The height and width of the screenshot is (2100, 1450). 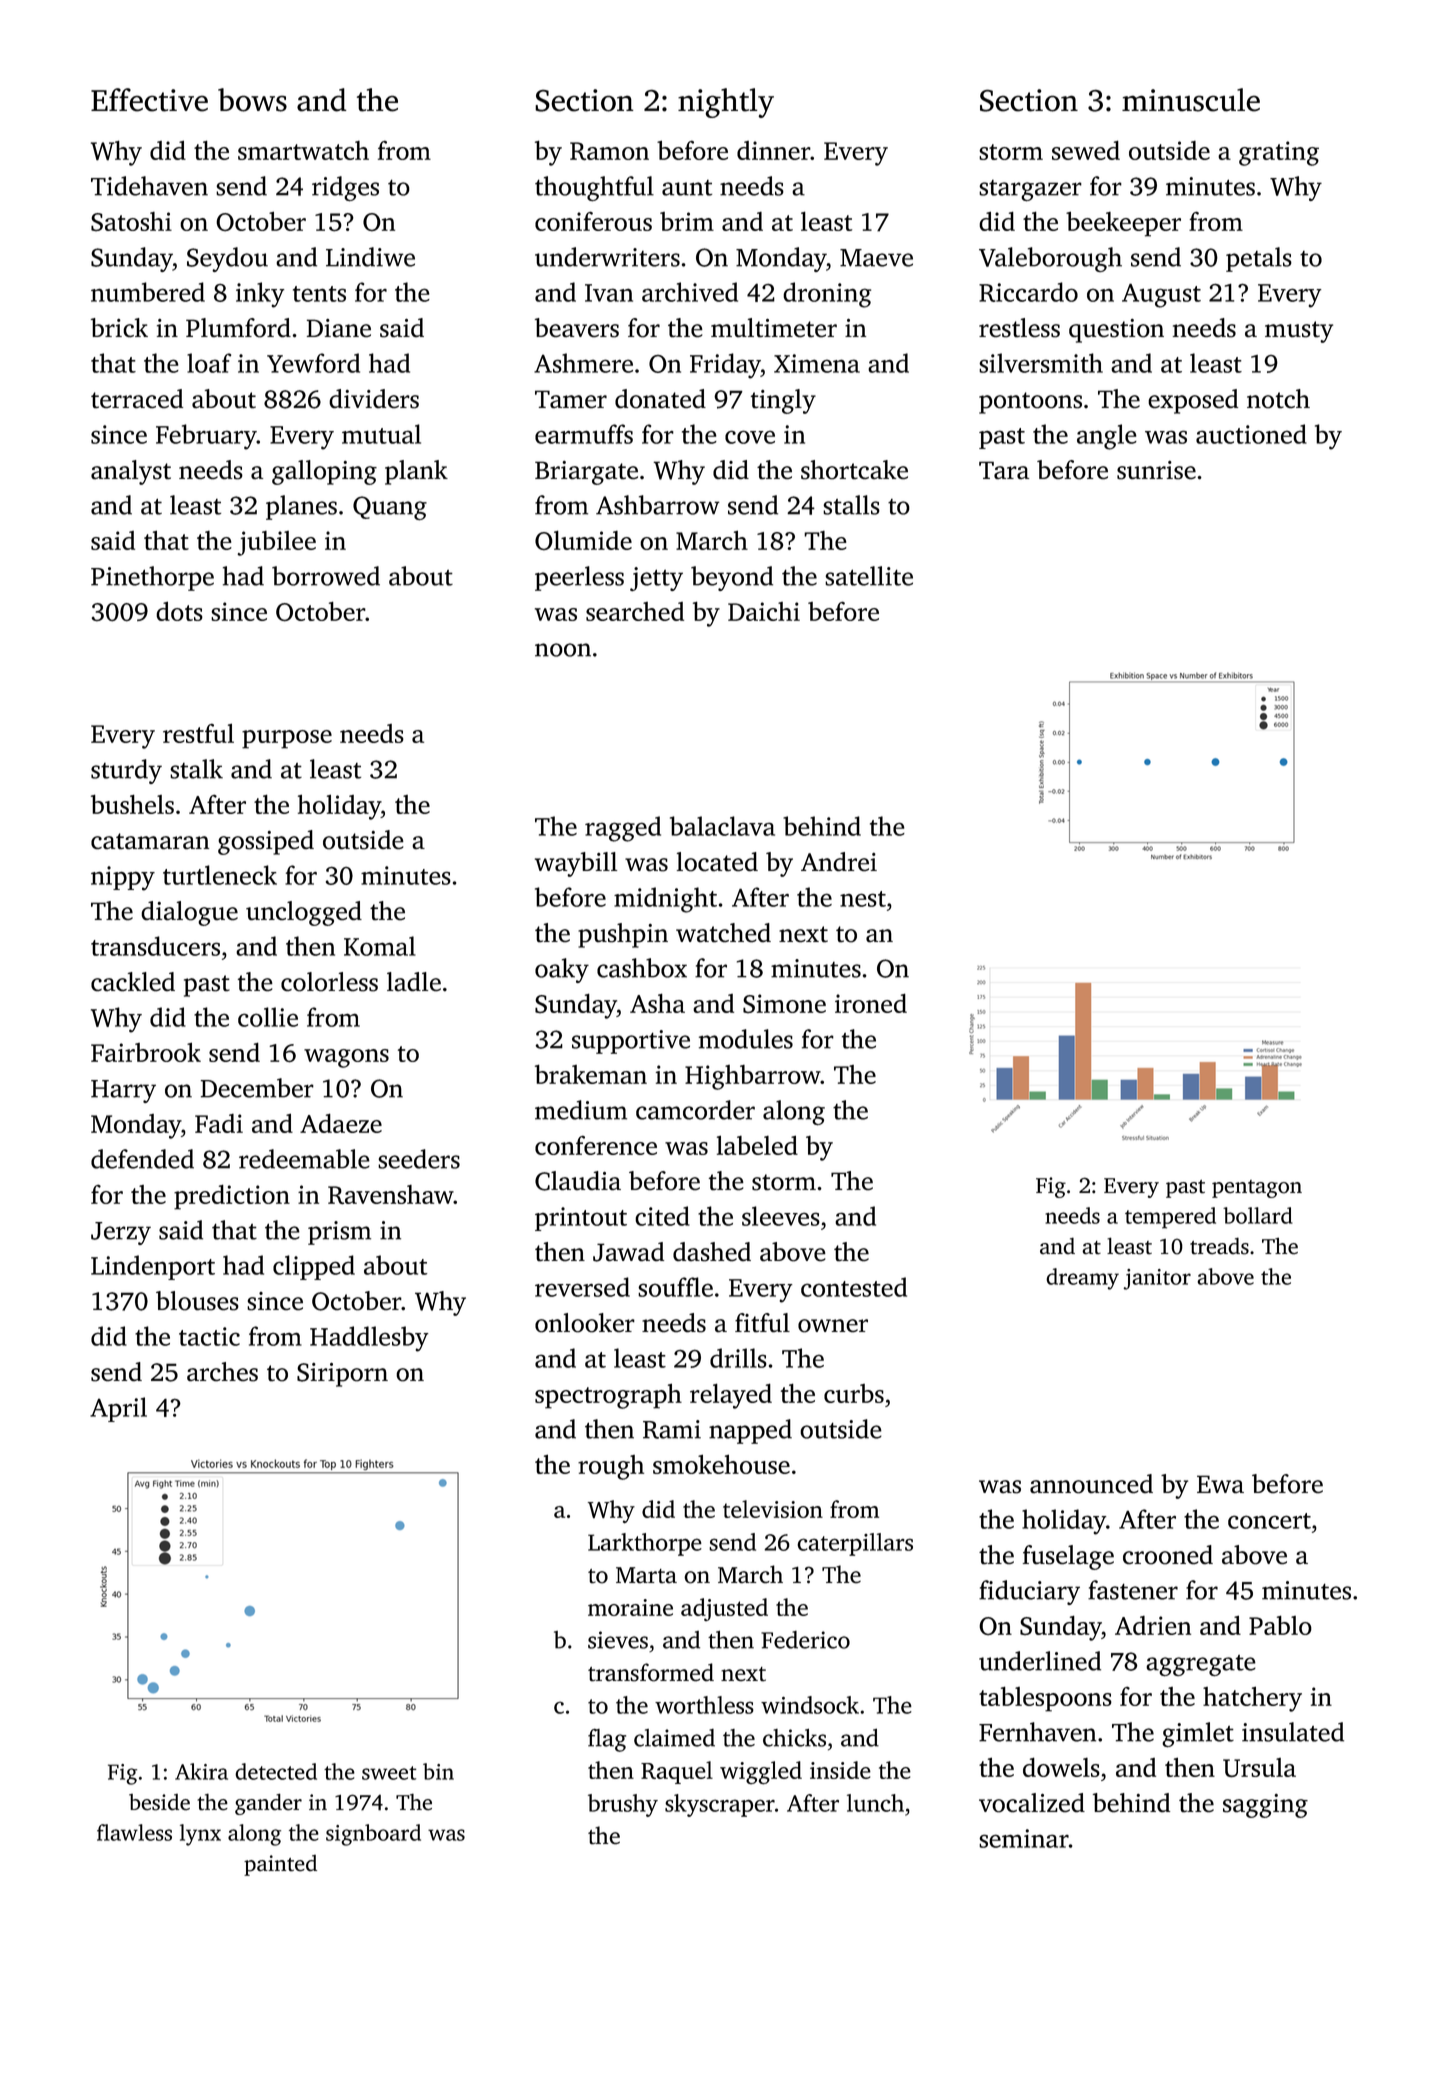 I want to click on ragged, so click(x=623, y=829).
